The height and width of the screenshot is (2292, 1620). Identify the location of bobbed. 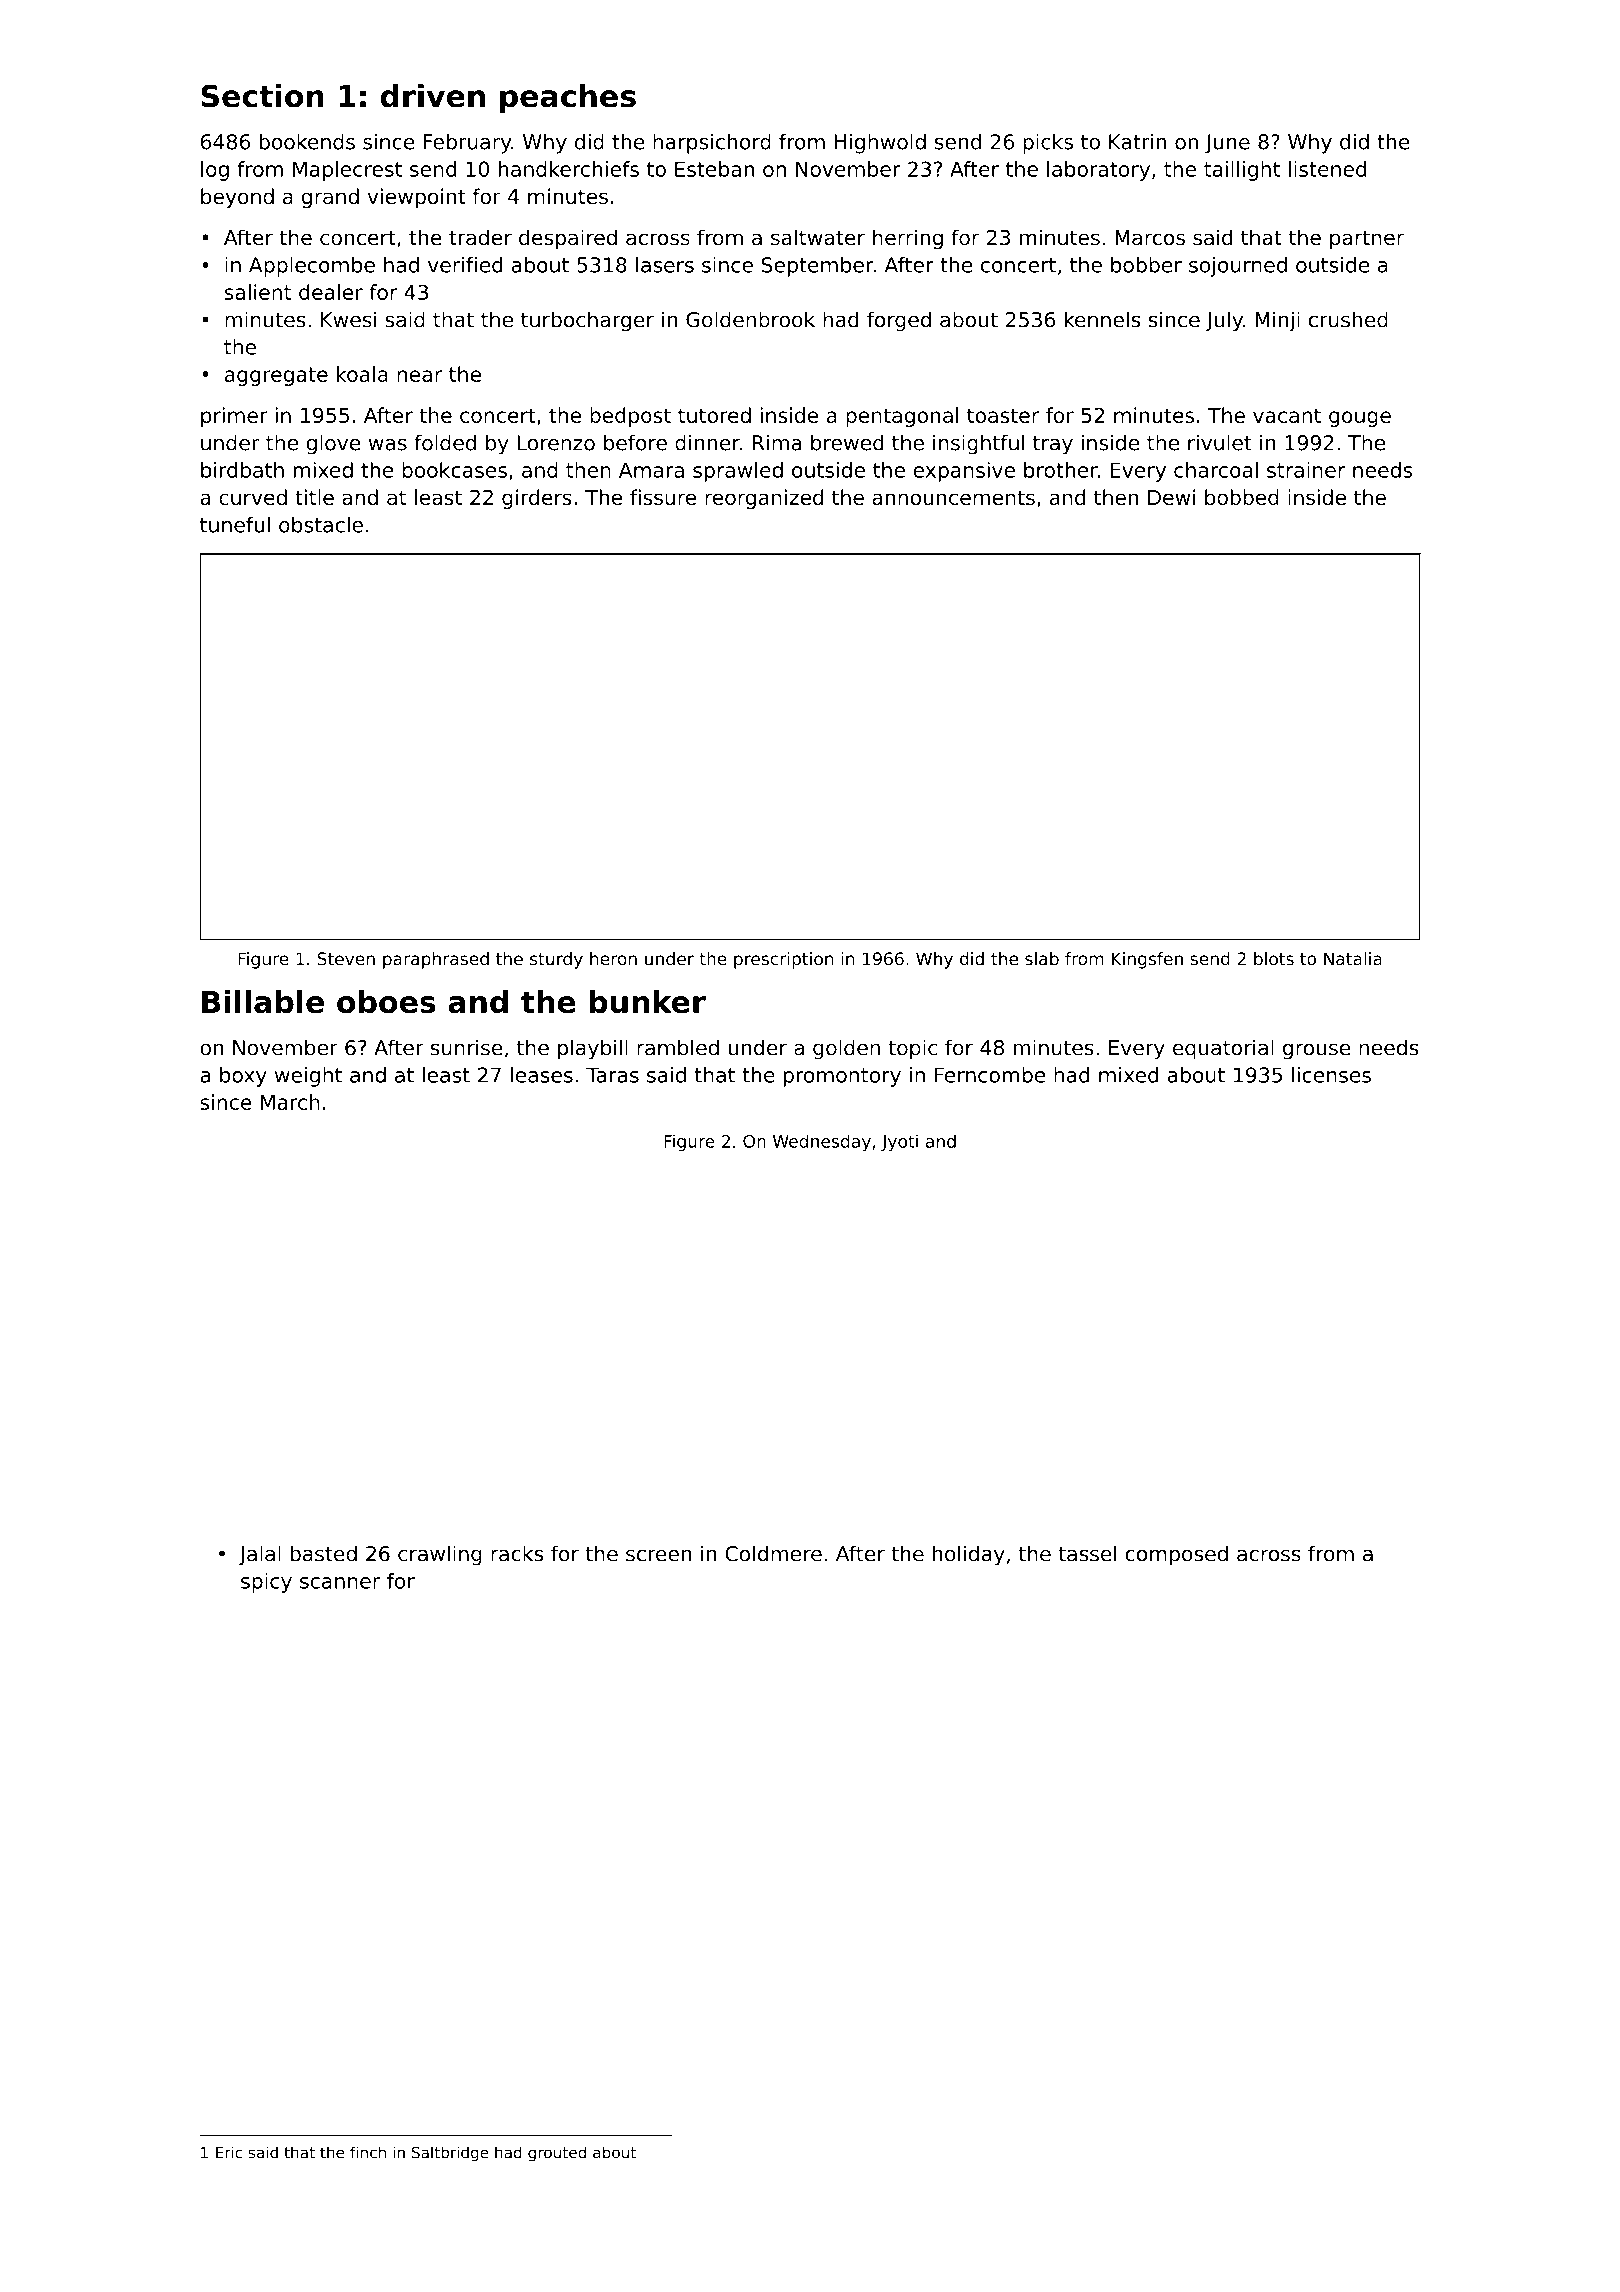
(1242, 497).
